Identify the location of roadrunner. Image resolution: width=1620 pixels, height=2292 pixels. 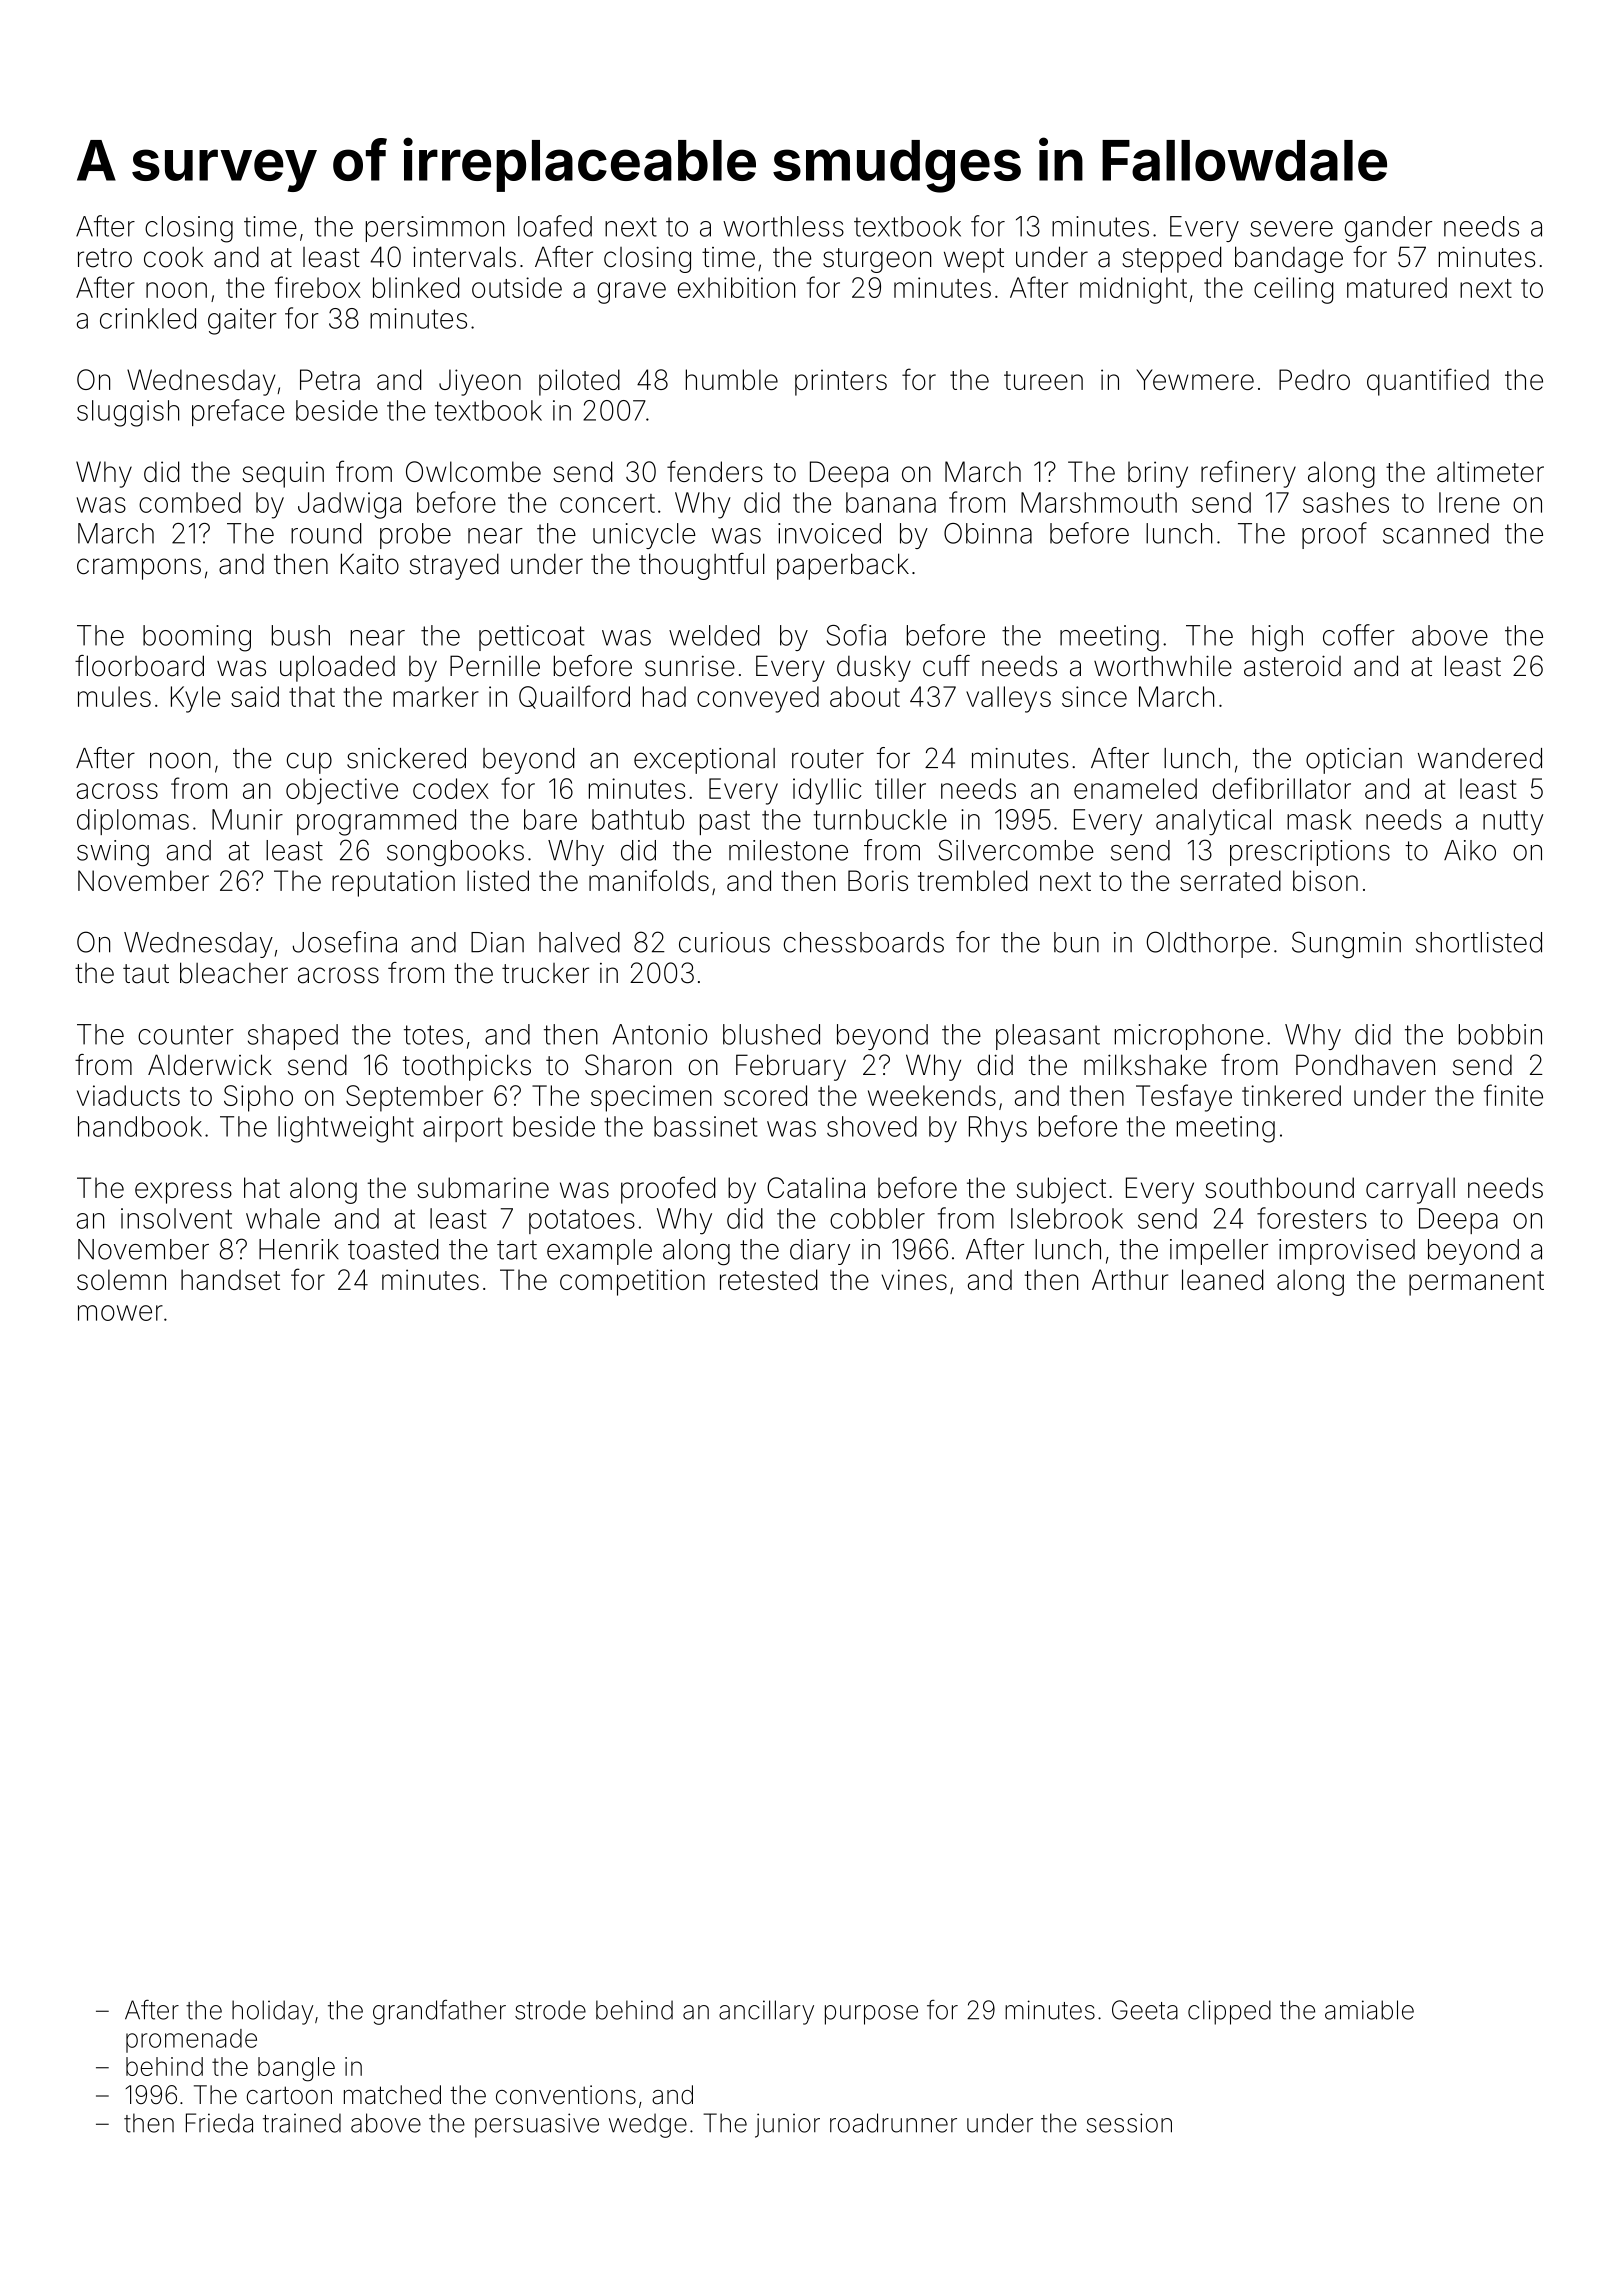
(893, 2123).
